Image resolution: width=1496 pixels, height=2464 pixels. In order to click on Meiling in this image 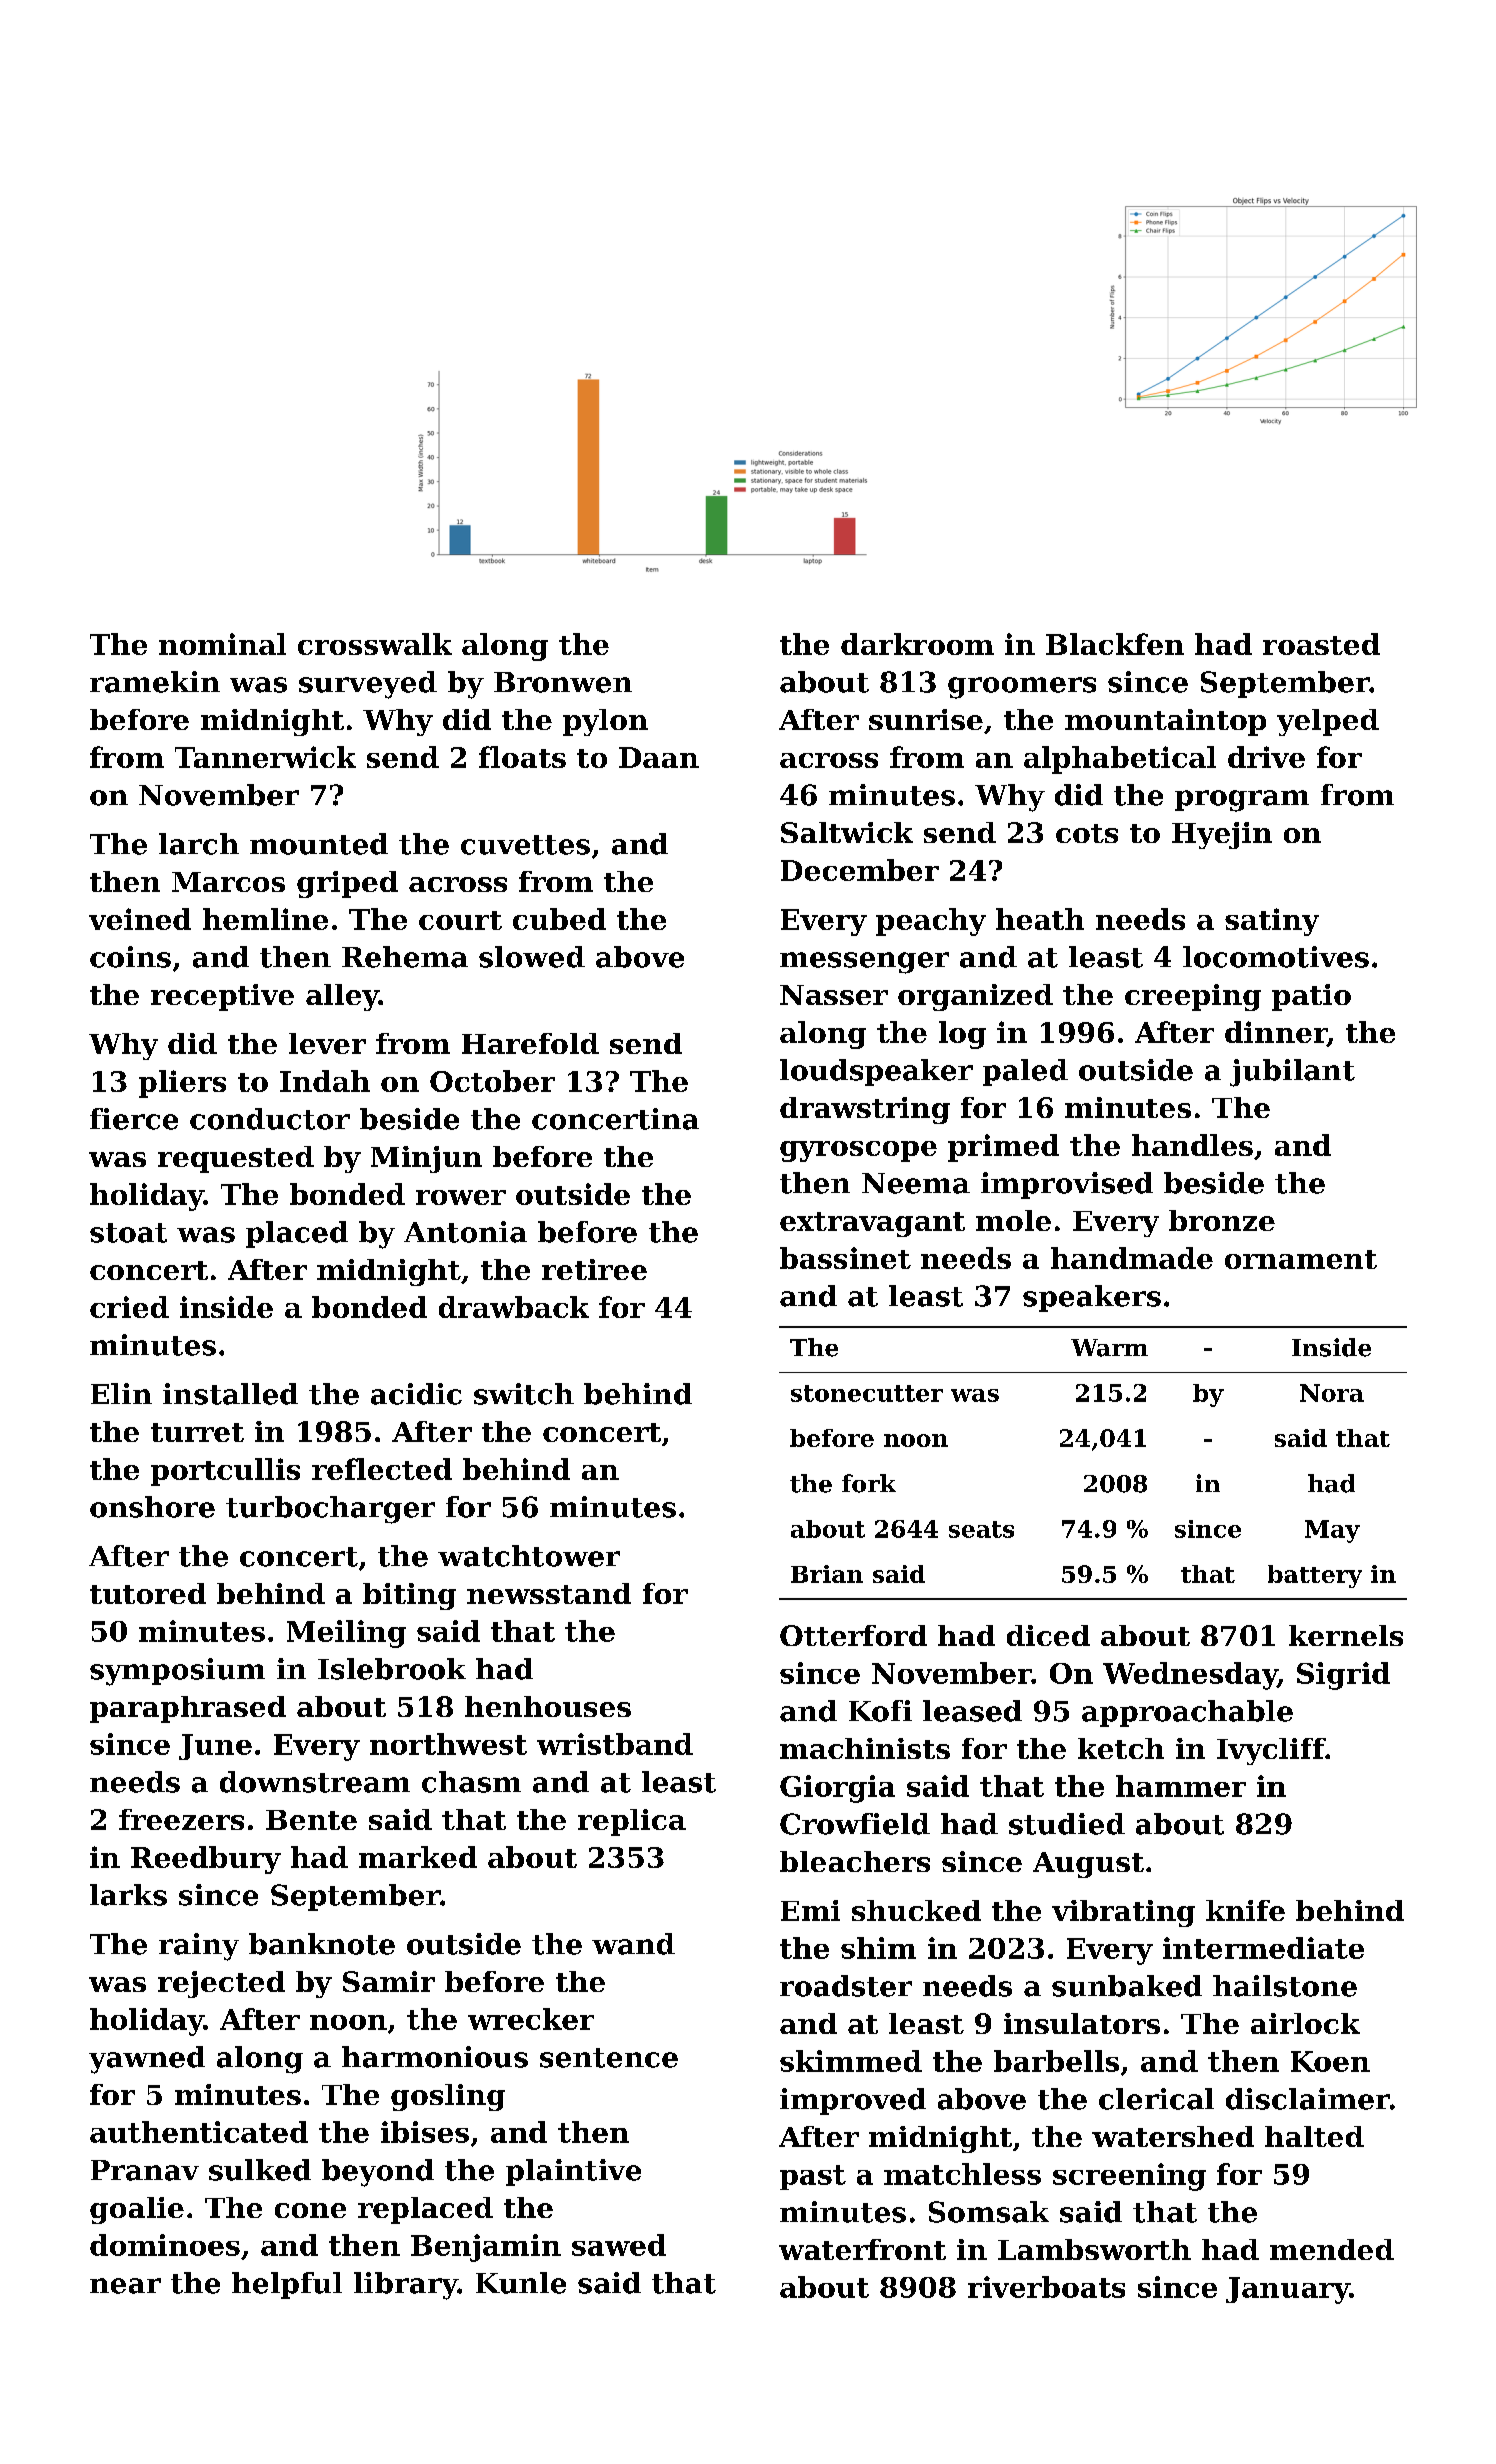, I will do `click(346, 1634)`.
